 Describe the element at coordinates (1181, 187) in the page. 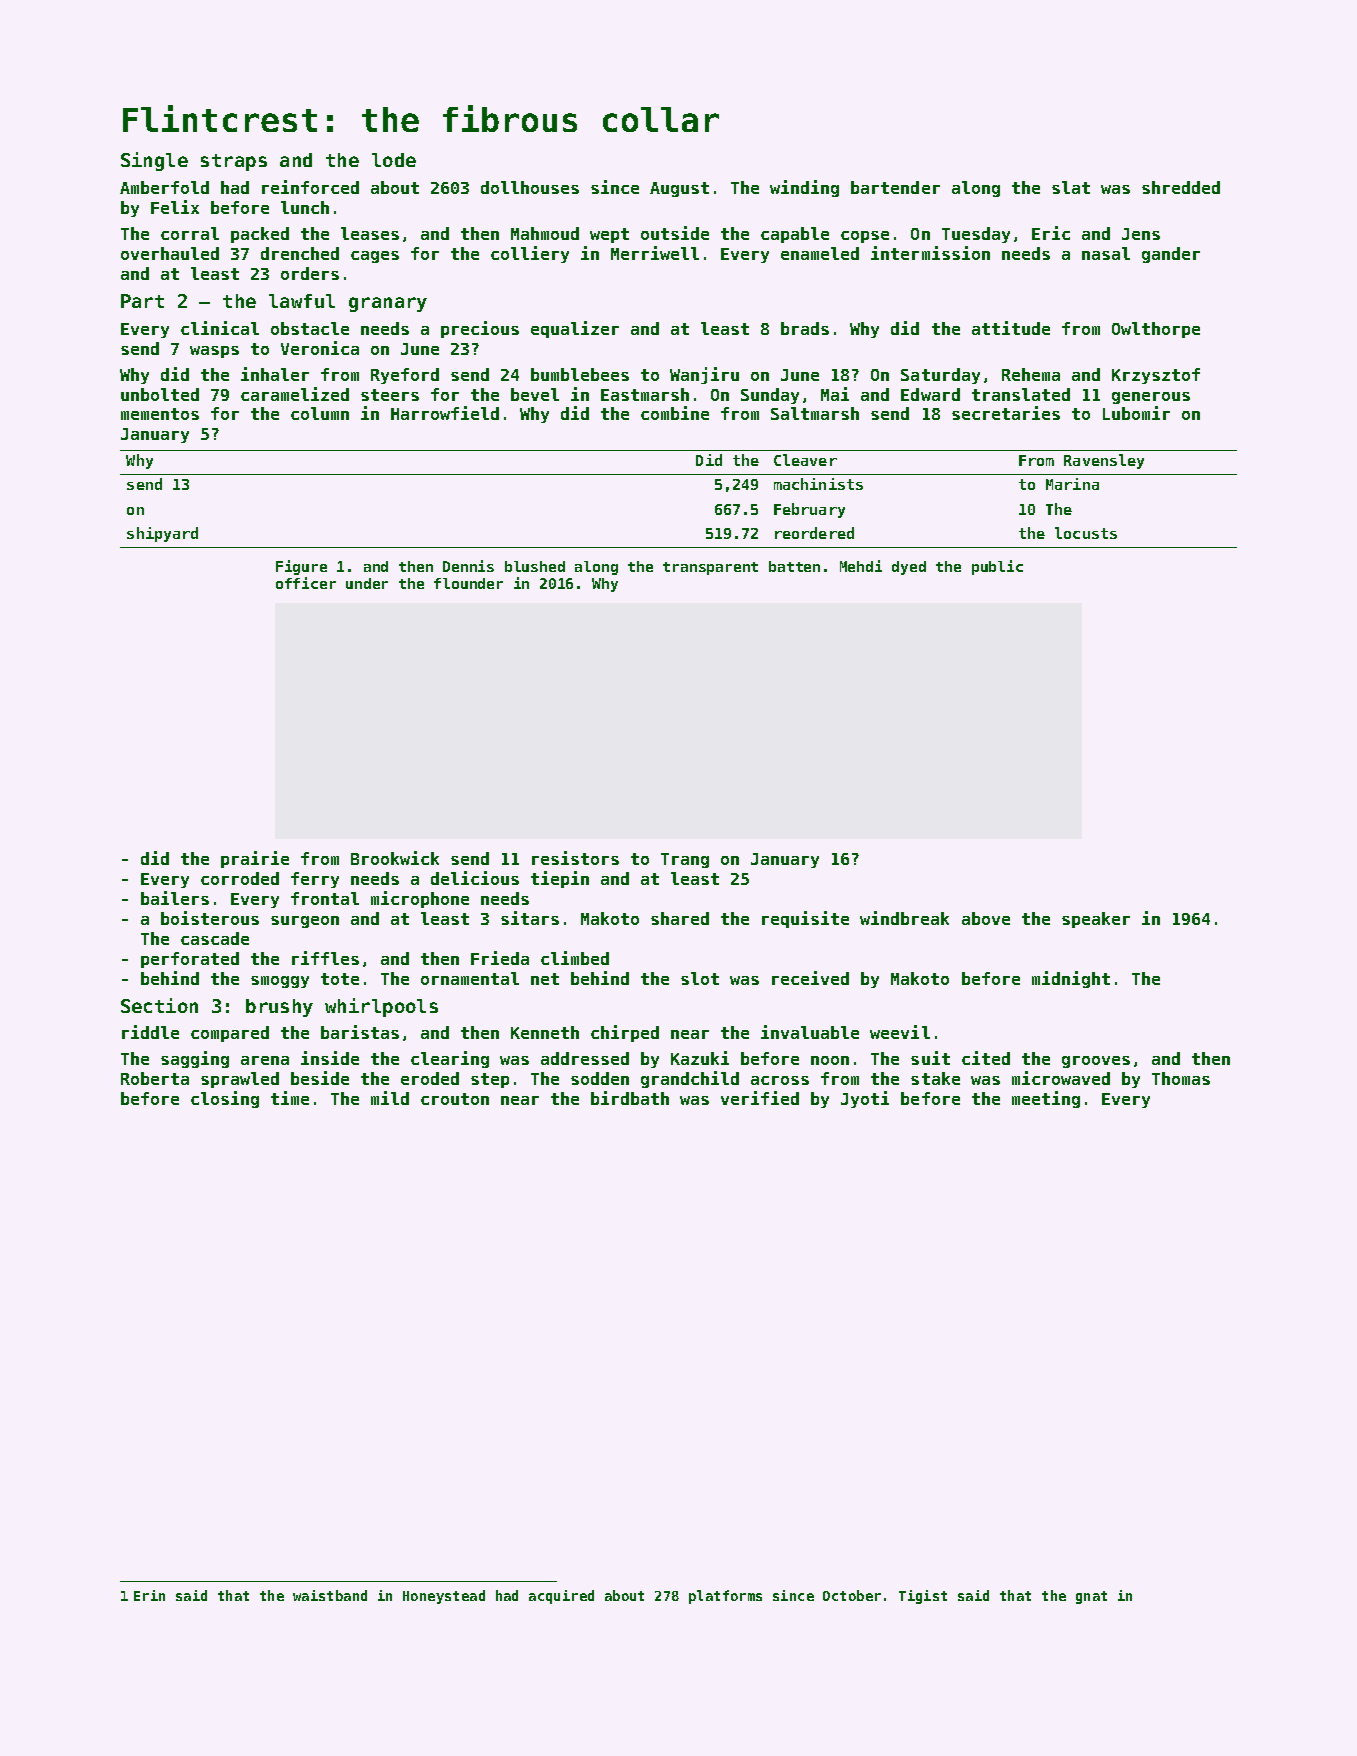

I see `shredded` at that location.
